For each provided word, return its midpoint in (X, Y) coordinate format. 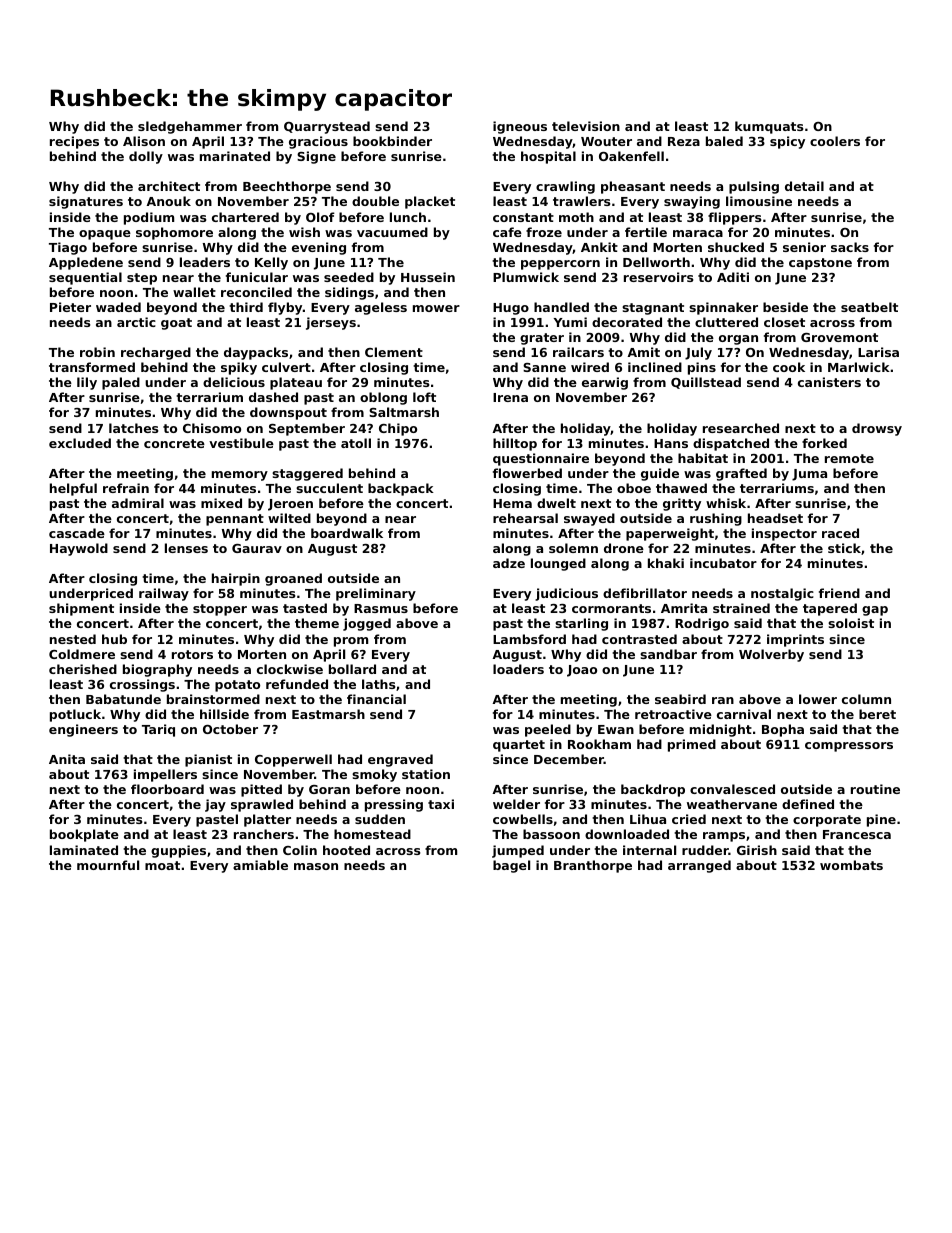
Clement (394, 352)
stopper (220, 610)
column (866, 699)
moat (162, 865)
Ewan (616, 729)
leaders (205, 262)
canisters (829, 382)
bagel (511, 866)
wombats (851, 865)
